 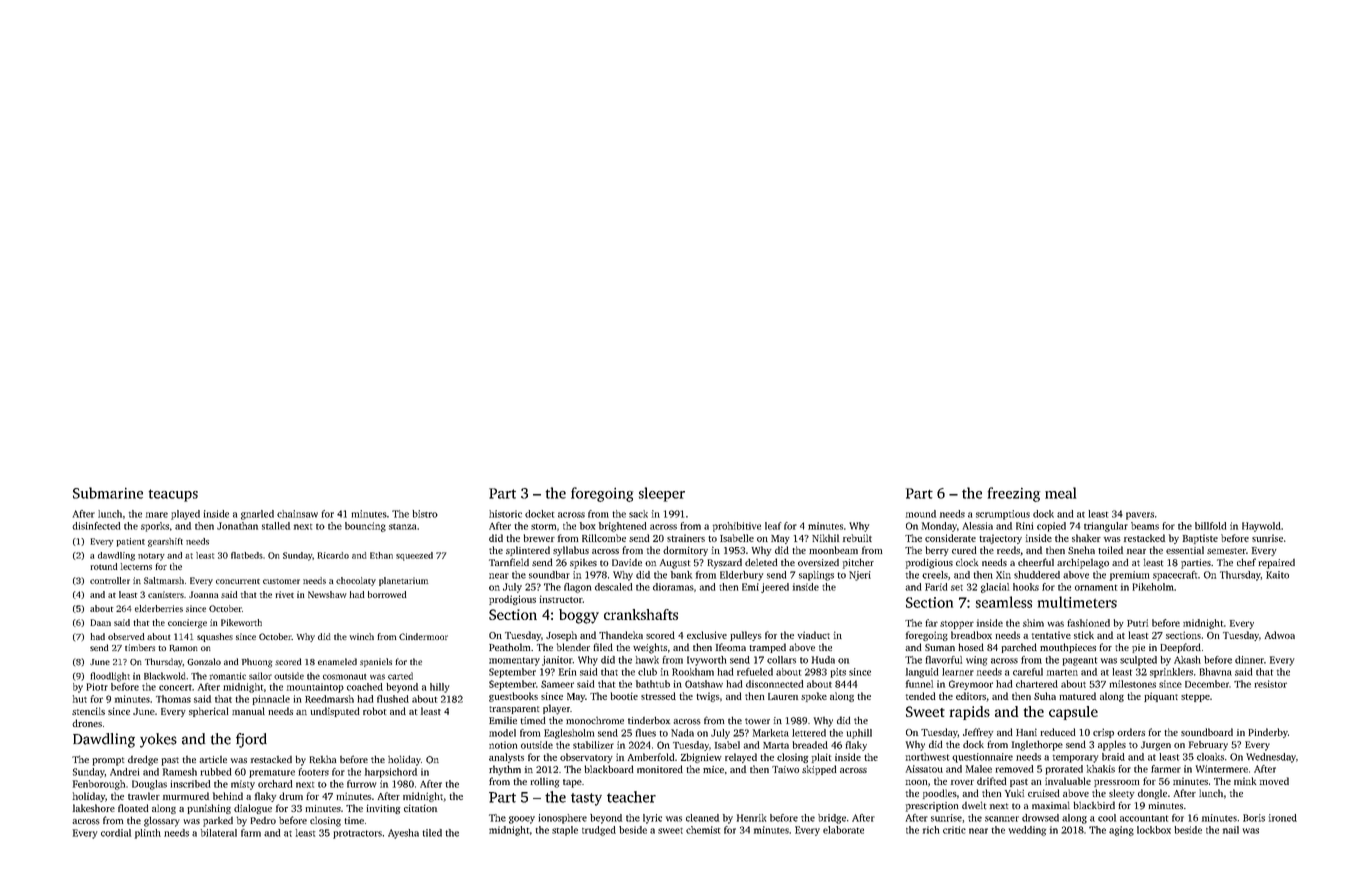 What do you see at coordinates (1060, 493) in the page?
I see `meal` at bounding box center [1060, 493].
